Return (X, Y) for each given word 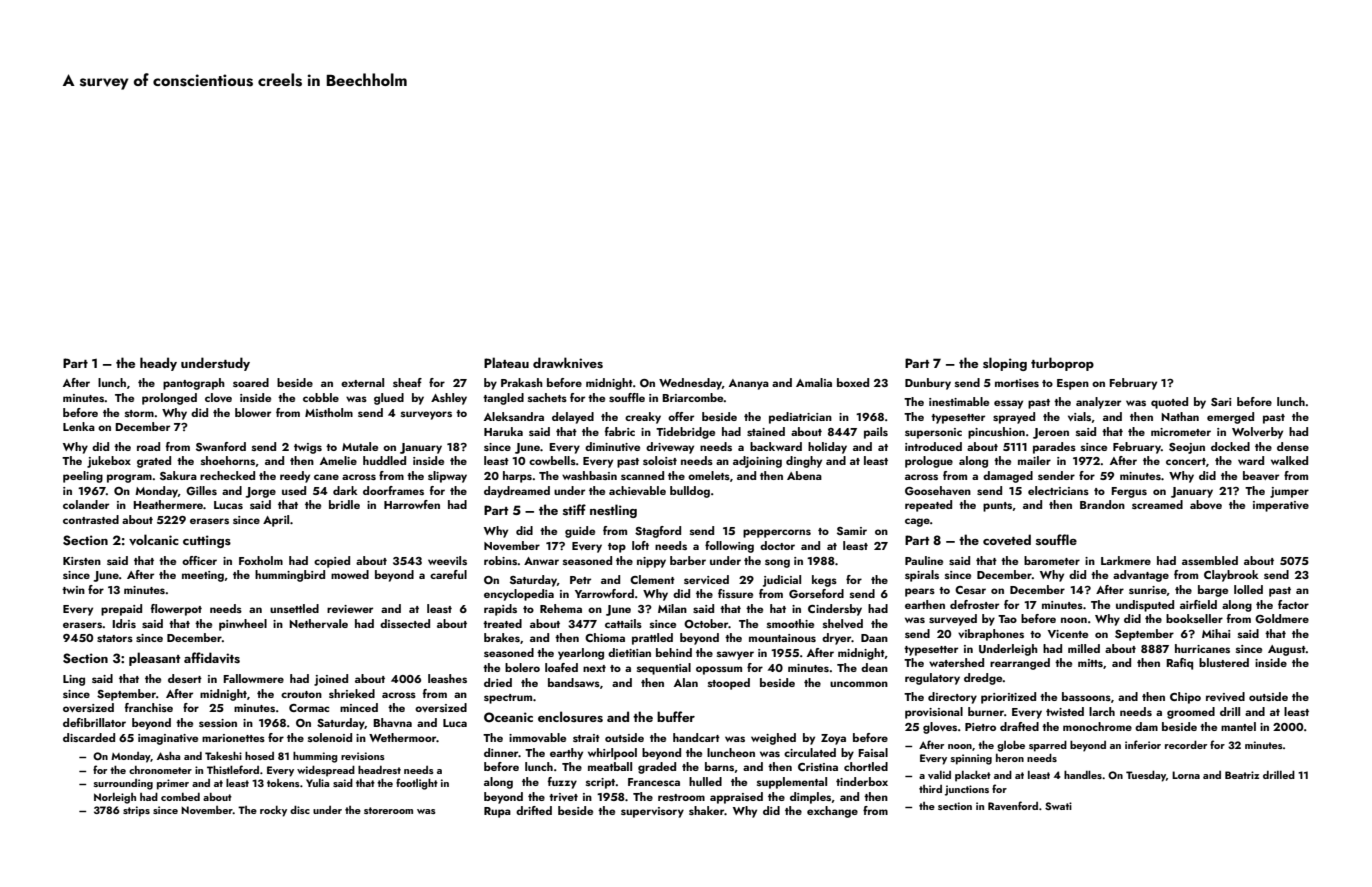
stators (115, 638)
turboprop (1062, 364)
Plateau (506, 362)
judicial (782, 581)
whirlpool (612, 754)
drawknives (568, 362)
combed (180, 797)
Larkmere (1126, 560)
